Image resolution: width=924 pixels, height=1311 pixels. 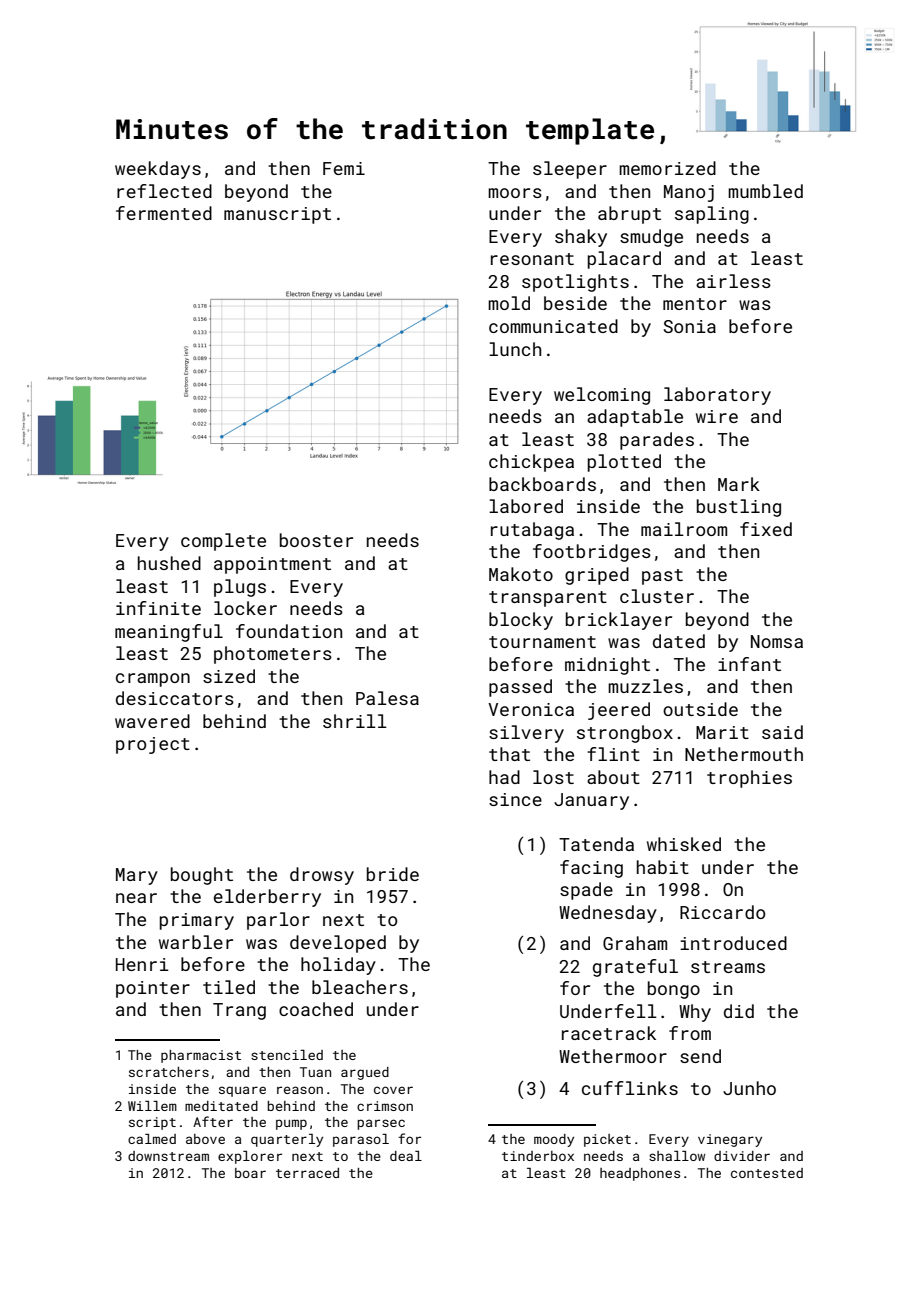 I want to click on weekdays, so click(x=158, y=170).
